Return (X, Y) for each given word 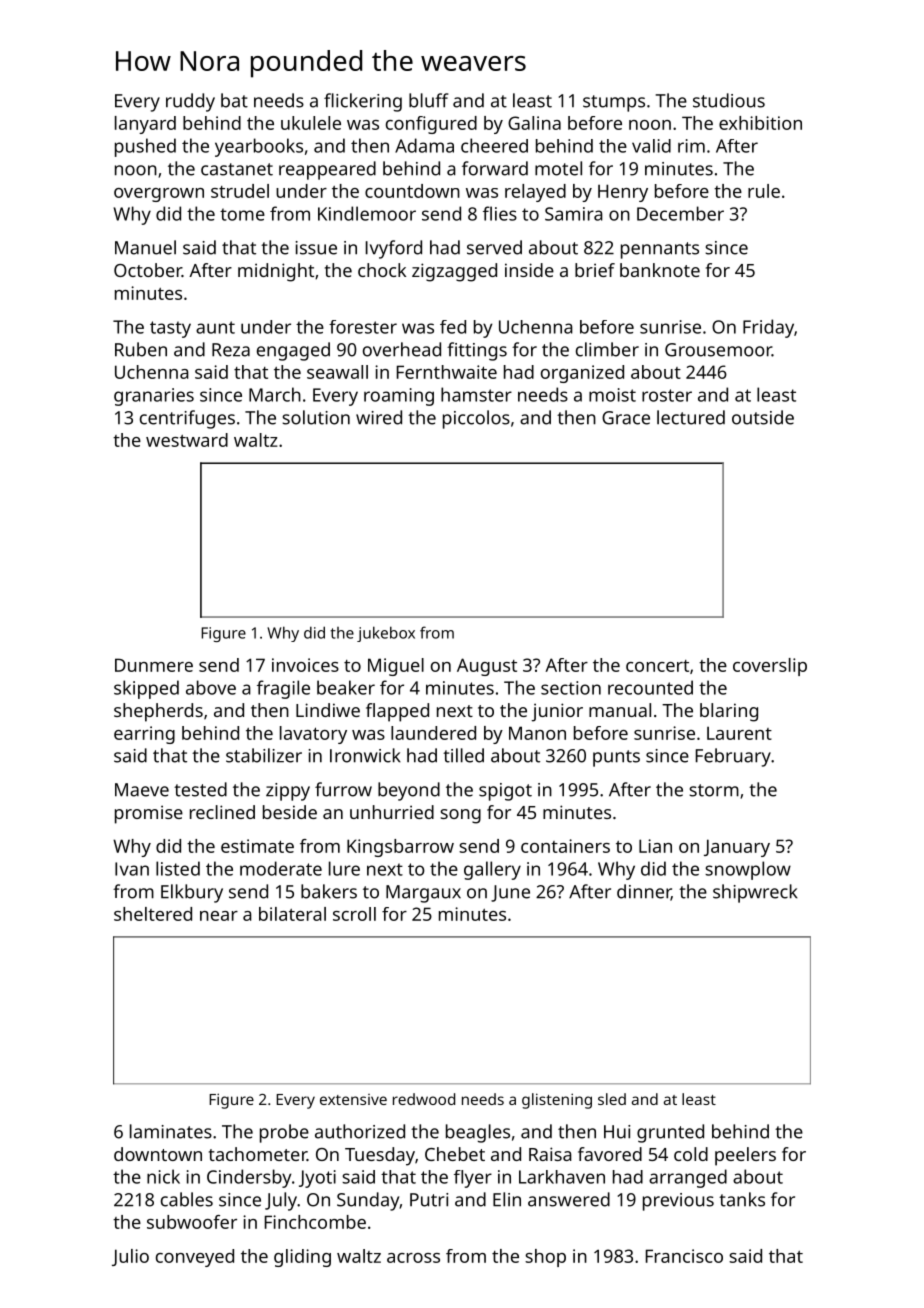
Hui (617, 1132)
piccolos (476, 419)
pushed (145, 147)
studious (729, 100)
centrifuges (187, 419)
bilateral (292, 914)
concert (657, 666)
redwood (424, 1099)
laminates (171, 1131)
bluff (428, 100)
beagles (478, 1133)
